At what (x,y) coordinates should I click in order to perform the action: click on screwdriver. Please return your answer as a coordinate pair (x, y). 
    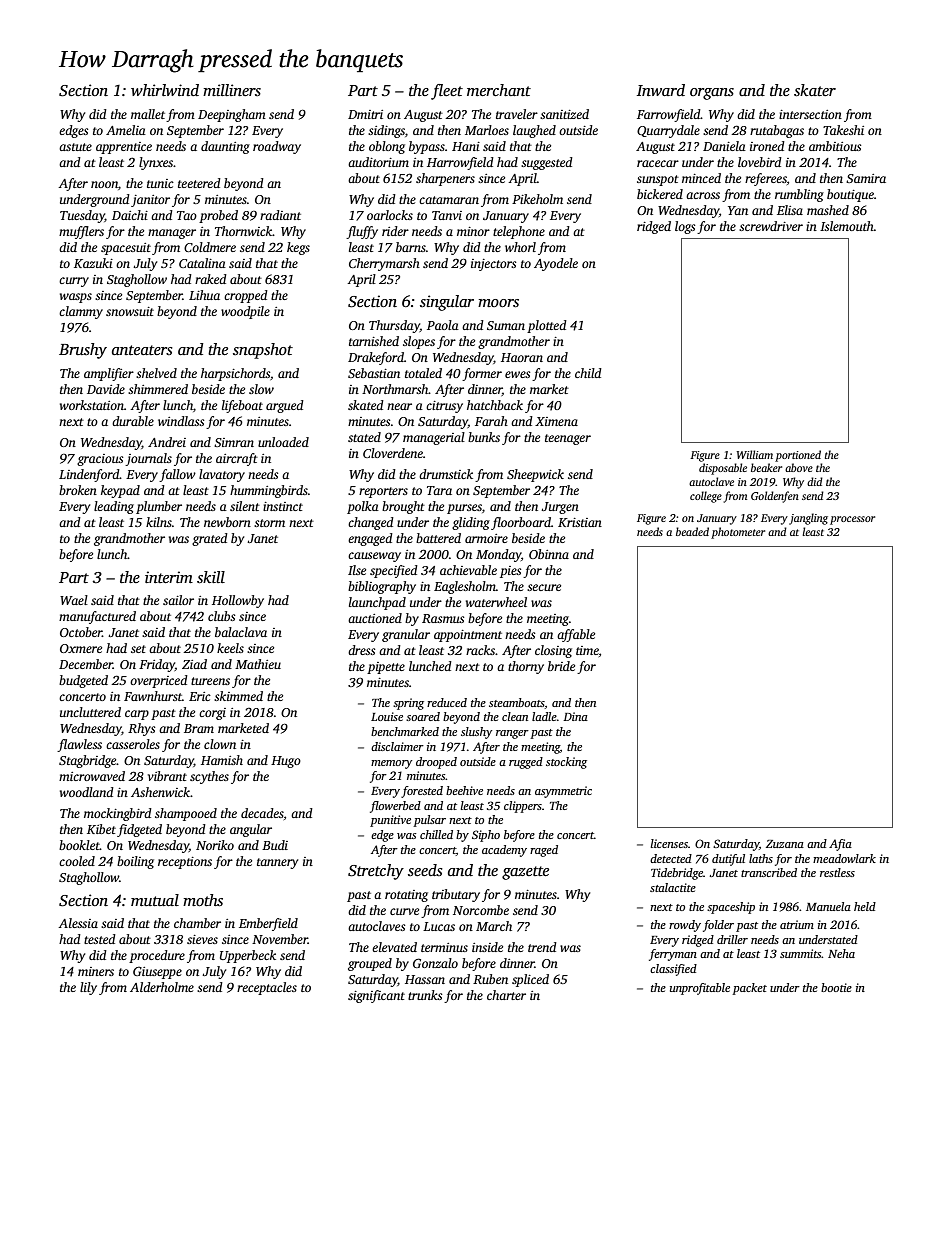
    Looking at the image, I should click on (771, 226).
